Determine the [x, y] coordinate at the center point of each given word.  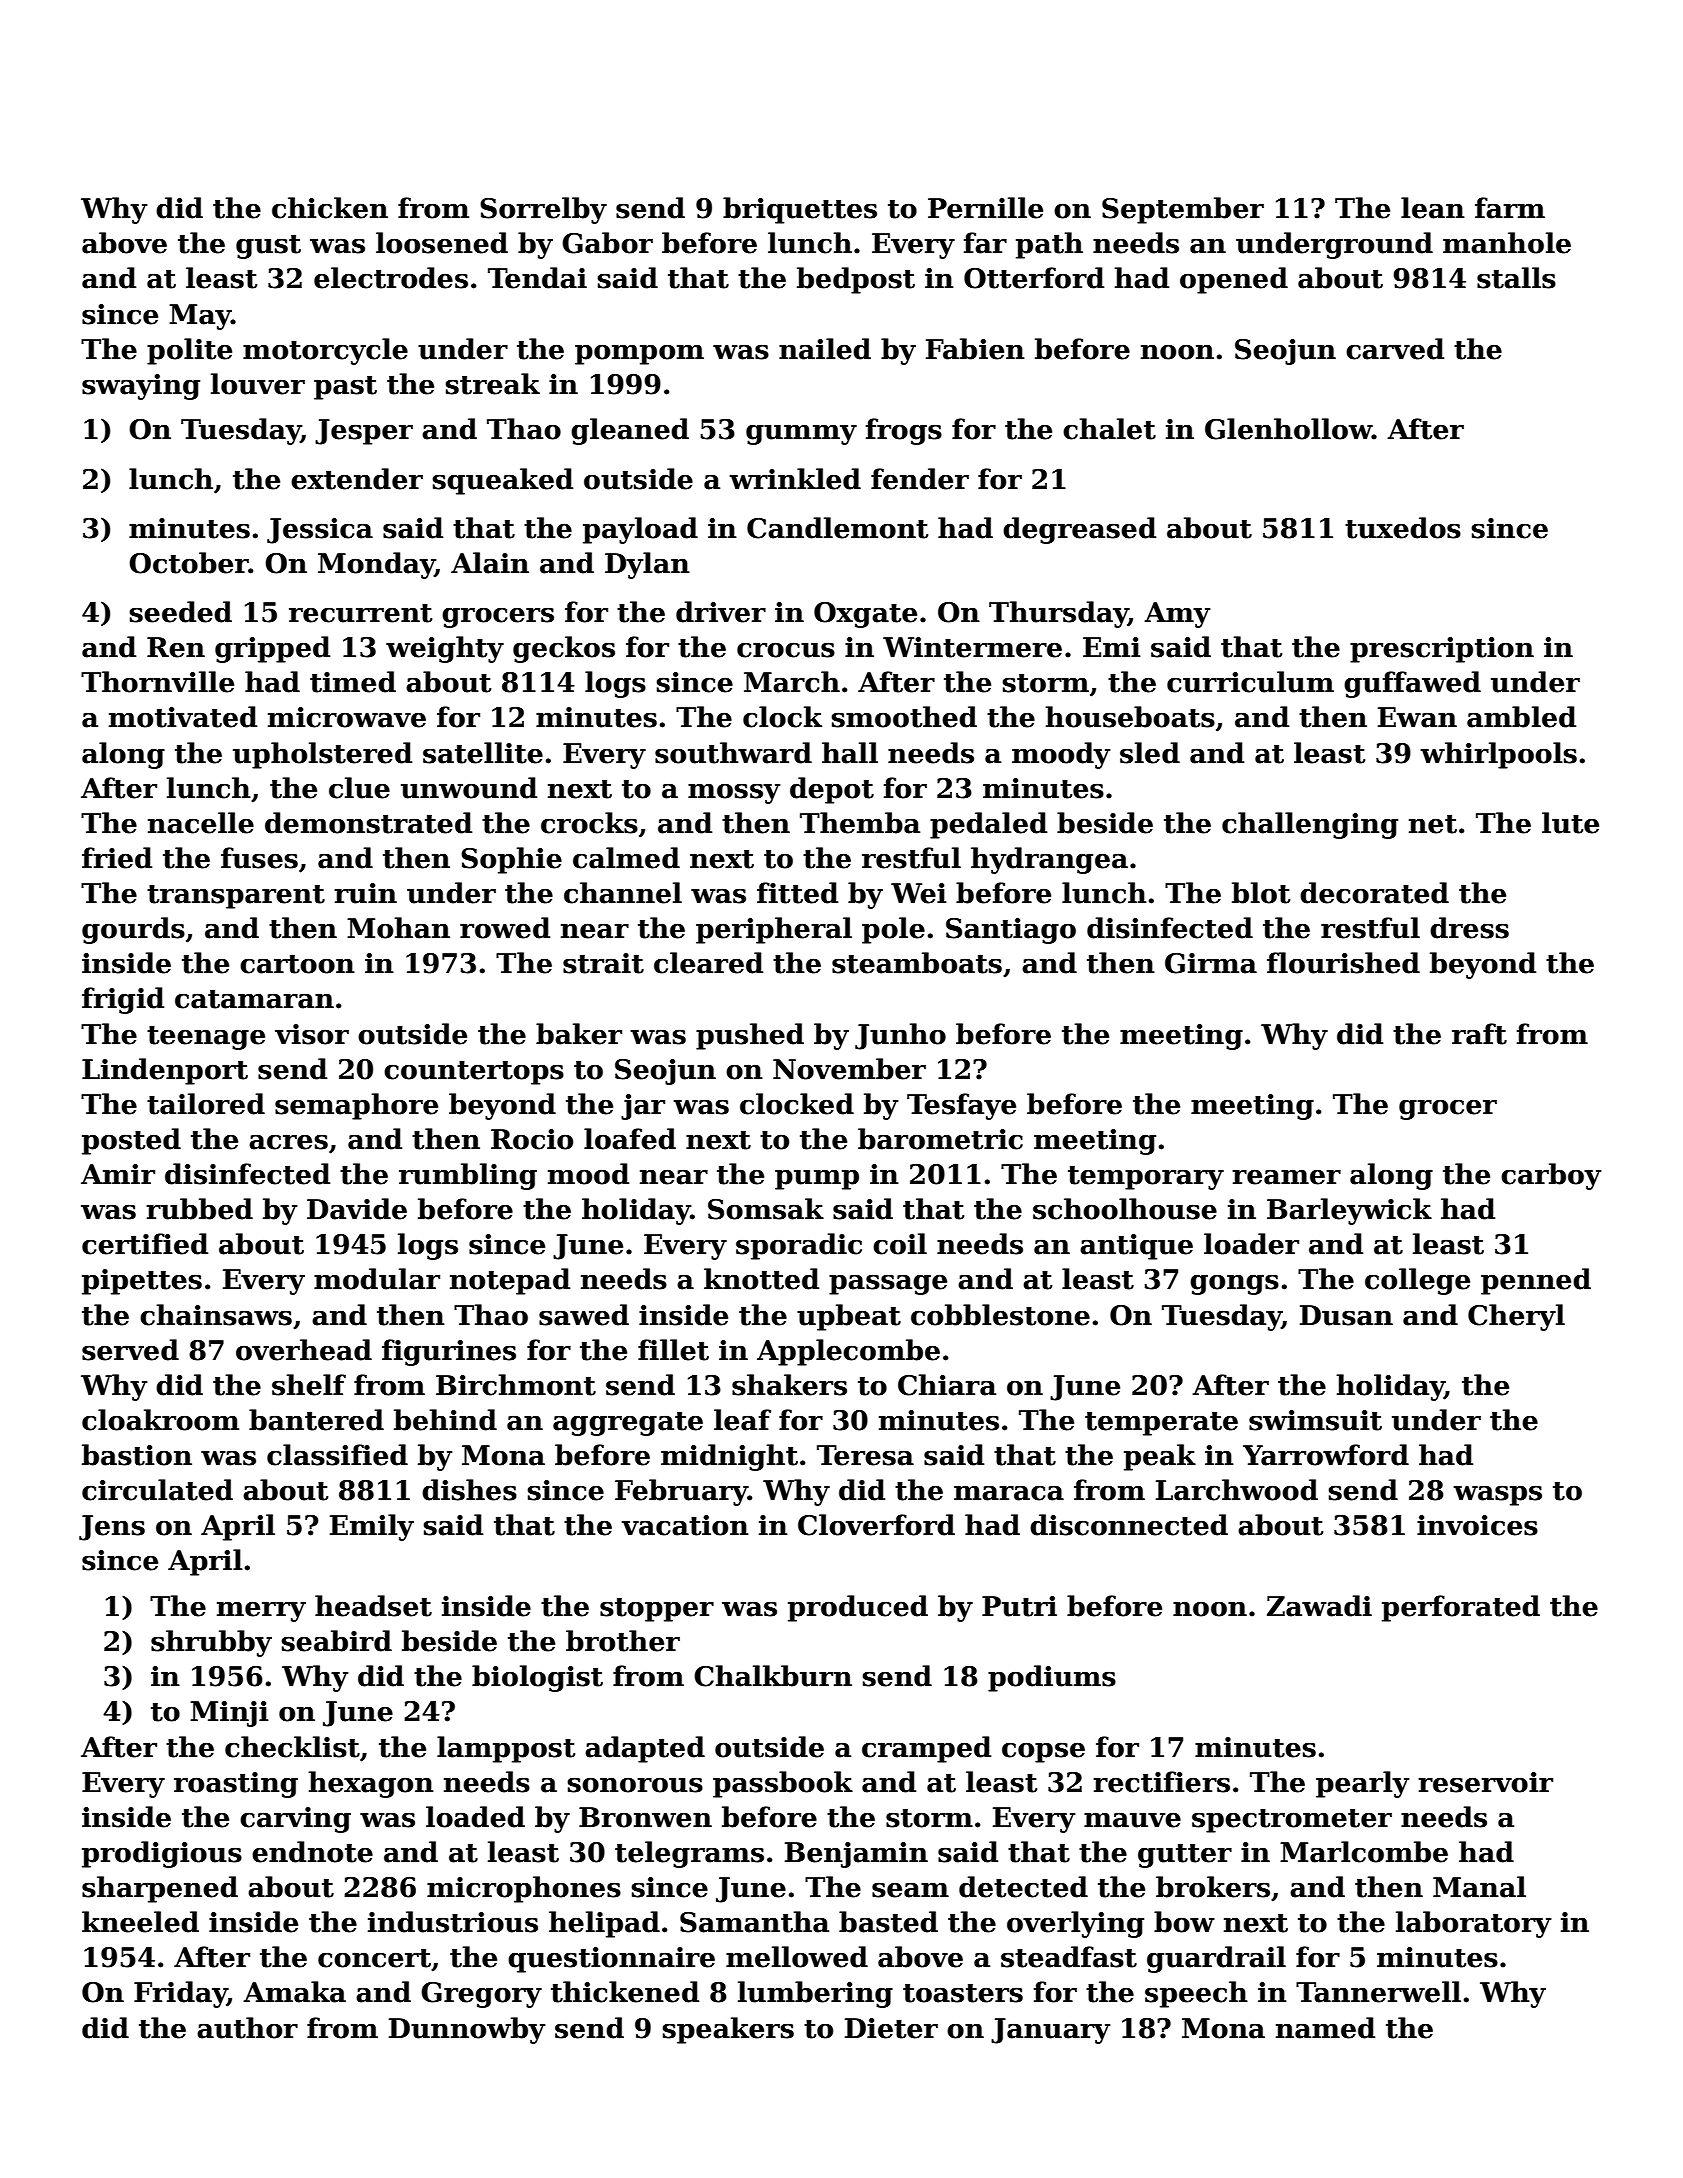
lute [1570, 823]
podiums [1052, 1678]
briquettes [800, 210]
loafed [630, 1139]
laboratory [1474, 1924]
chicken [330, 208]
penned [1536, 1281]
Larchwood [1237, 1490]
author [247, 2028]
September [1183, 210]
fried [117, 858]
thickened [625, 1992]
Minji [229, 1714]
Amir [118, 1174]
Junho [900, 1036]
